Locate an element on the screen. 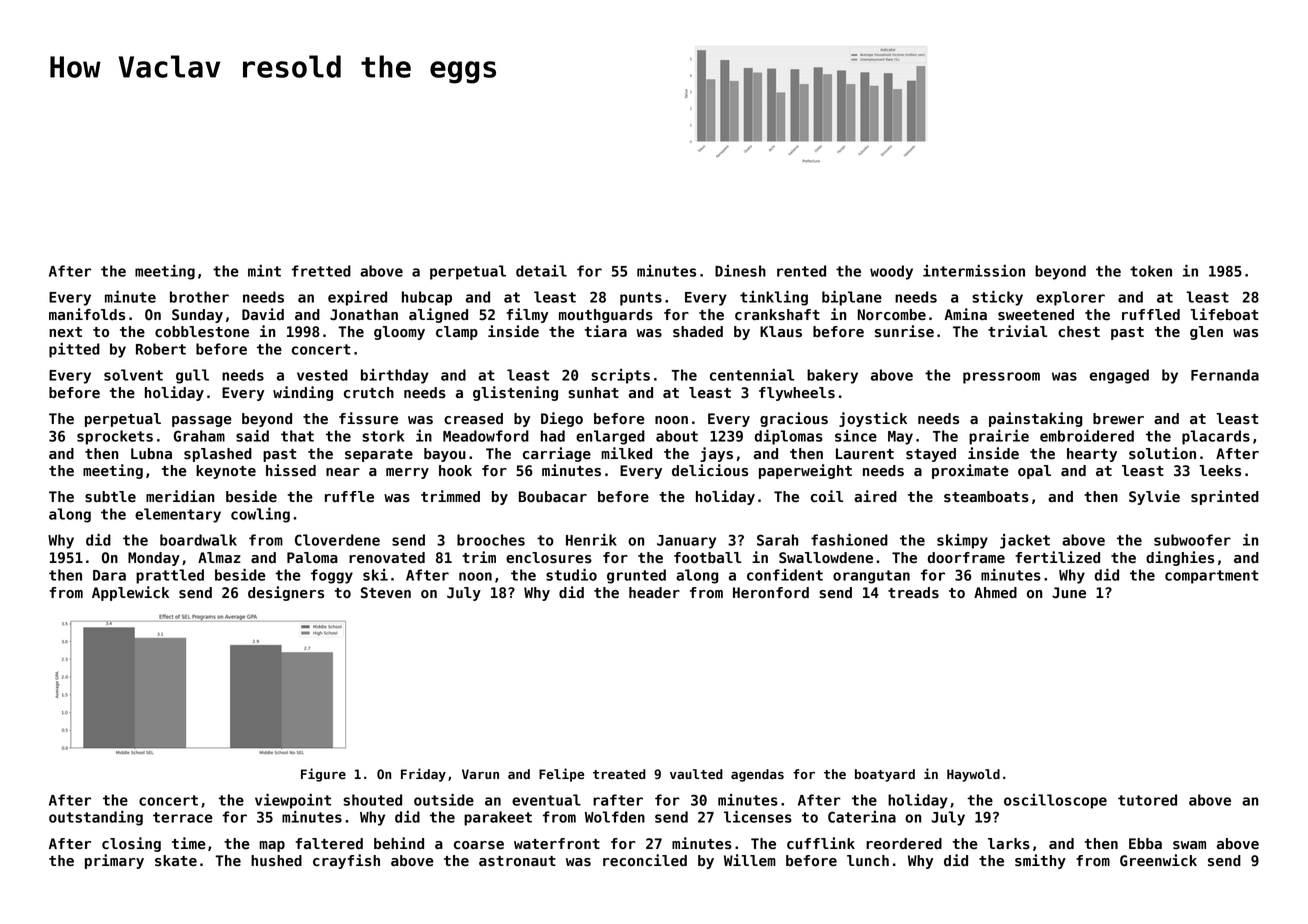 The image size is (1308, 924). agendas is located at coordinates (757, 775).
